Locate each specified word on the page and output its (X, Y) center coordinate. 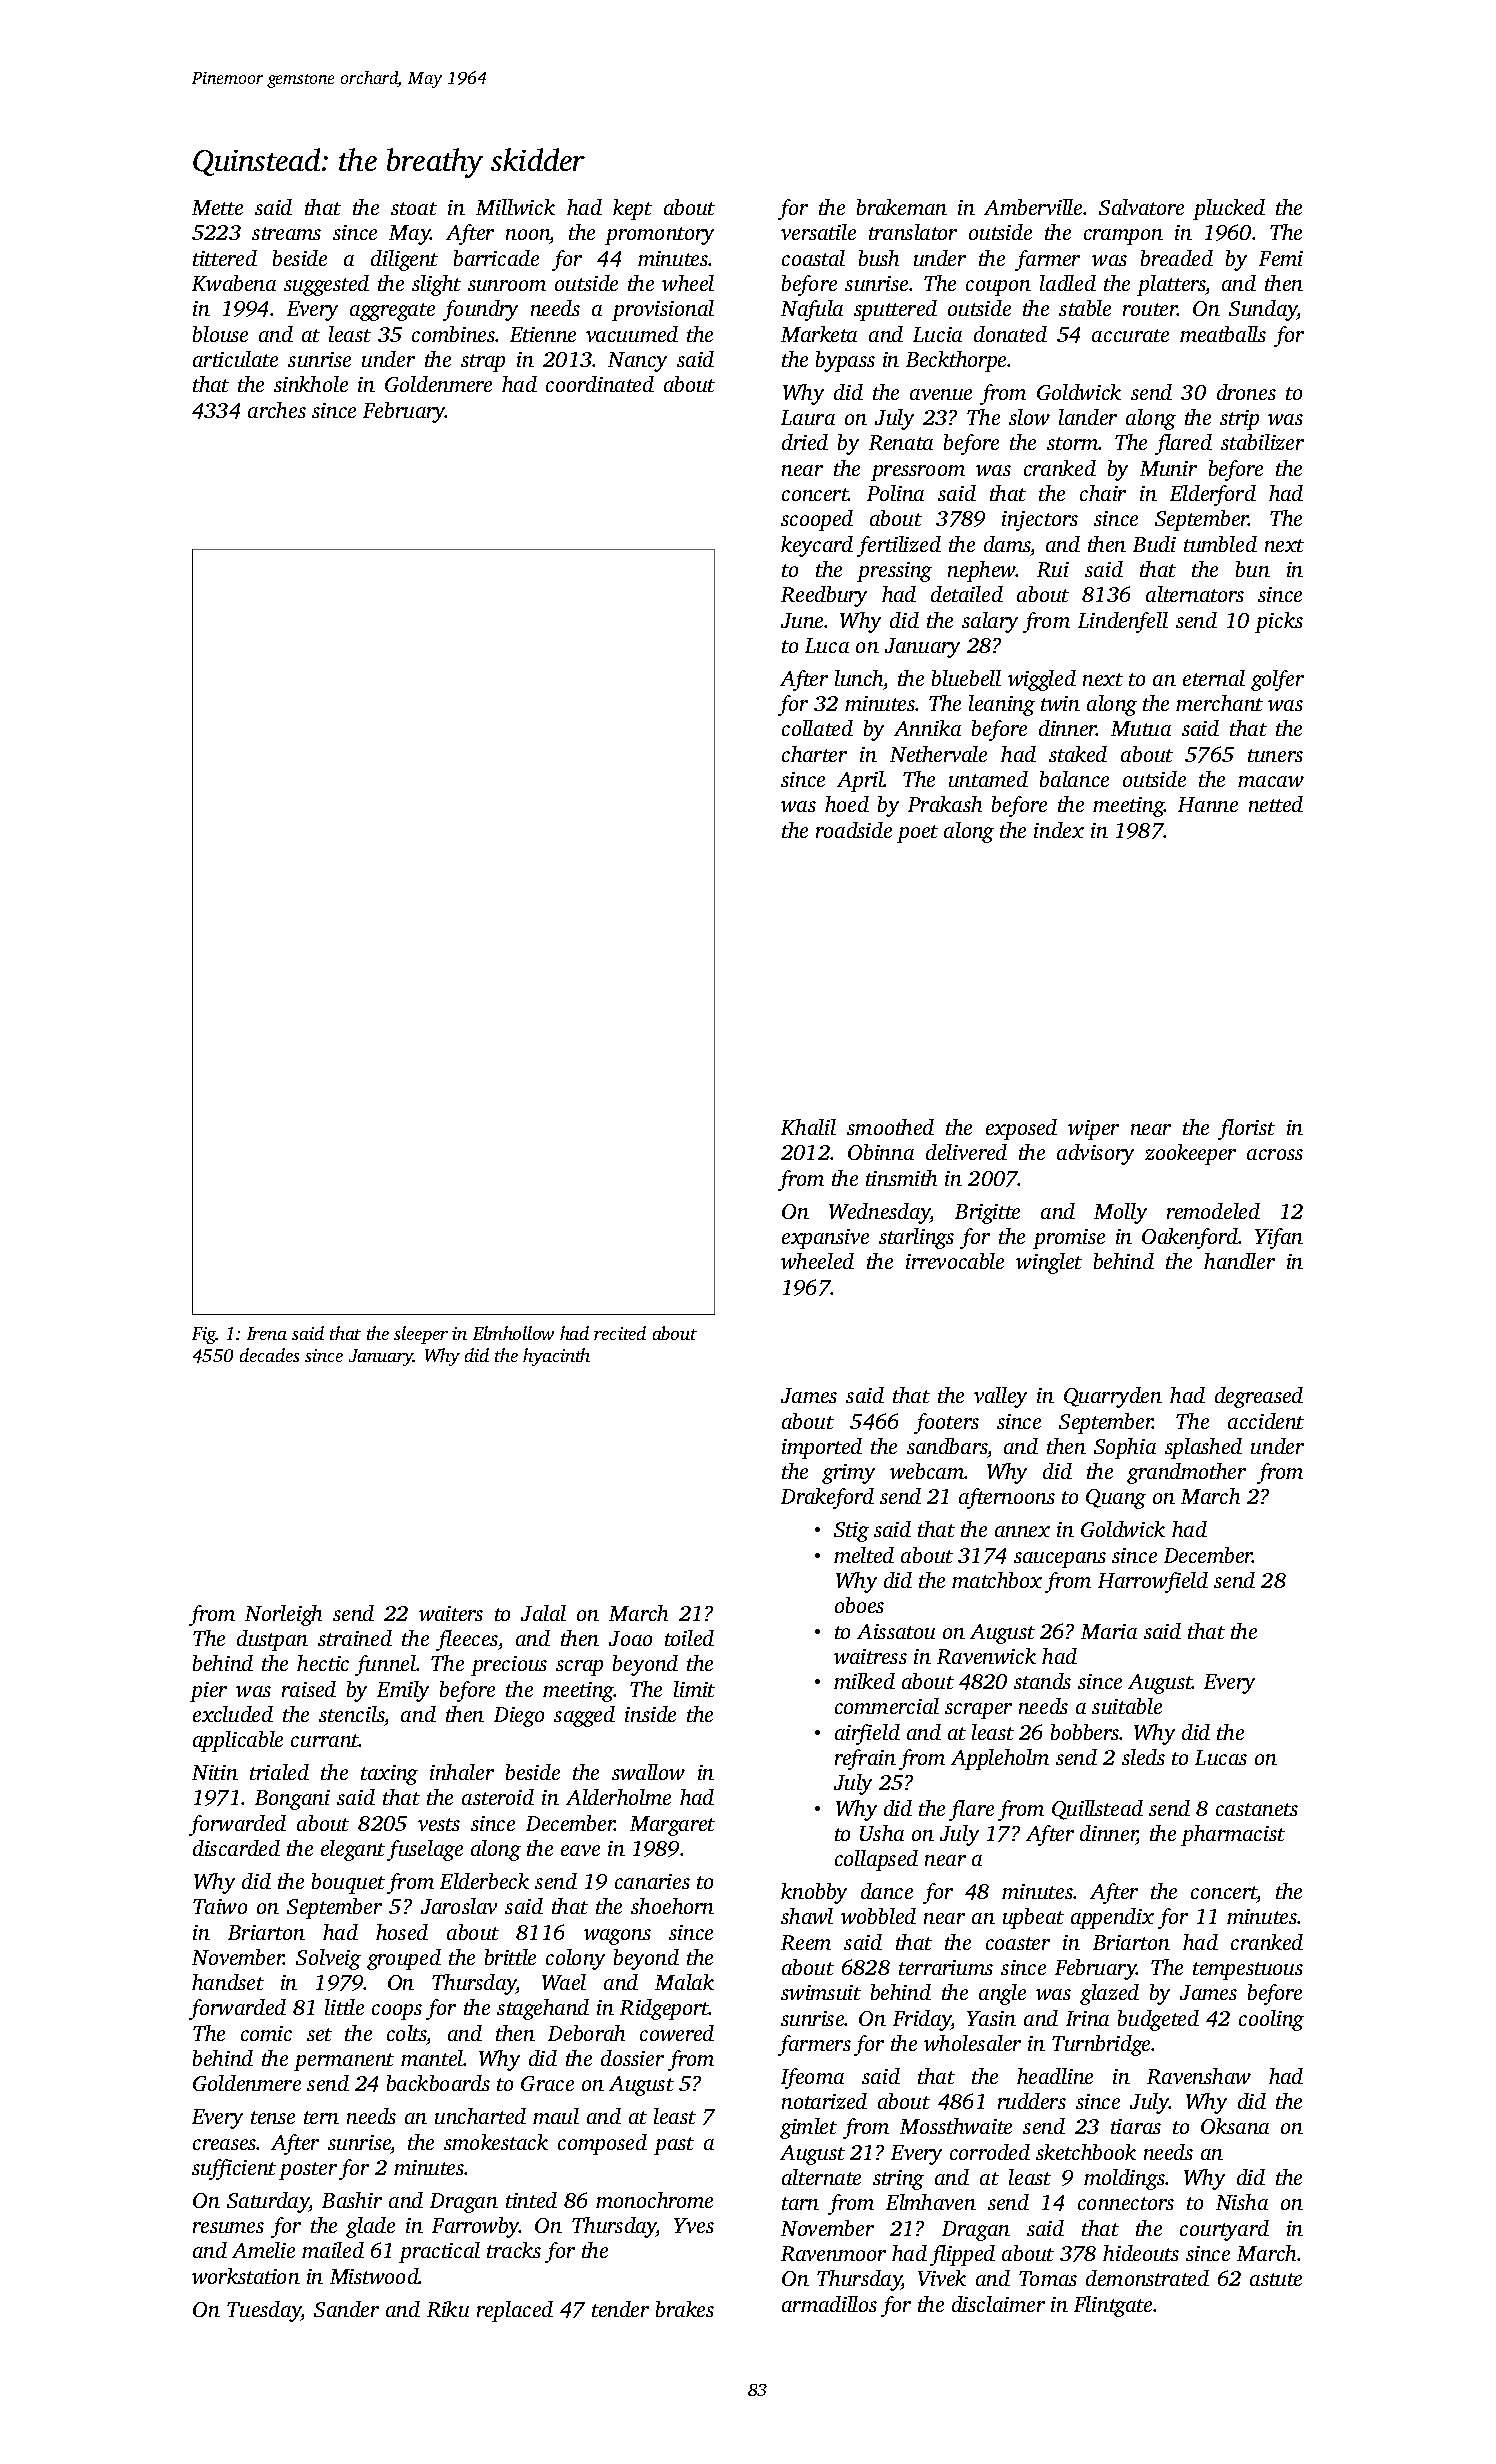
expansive (825, 1239)
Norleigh (283, 1615)
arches (277, 410)
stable (1085, 308)
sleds (1143, 1757)
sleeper (421, 1335)
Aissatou (896, 1631)
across (1275, 1154)
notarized (824, 2101)
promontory (659, 236)
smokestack (496, 2142)
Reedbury (824, 596)
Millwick (515, 207)
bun (1253, 569)
